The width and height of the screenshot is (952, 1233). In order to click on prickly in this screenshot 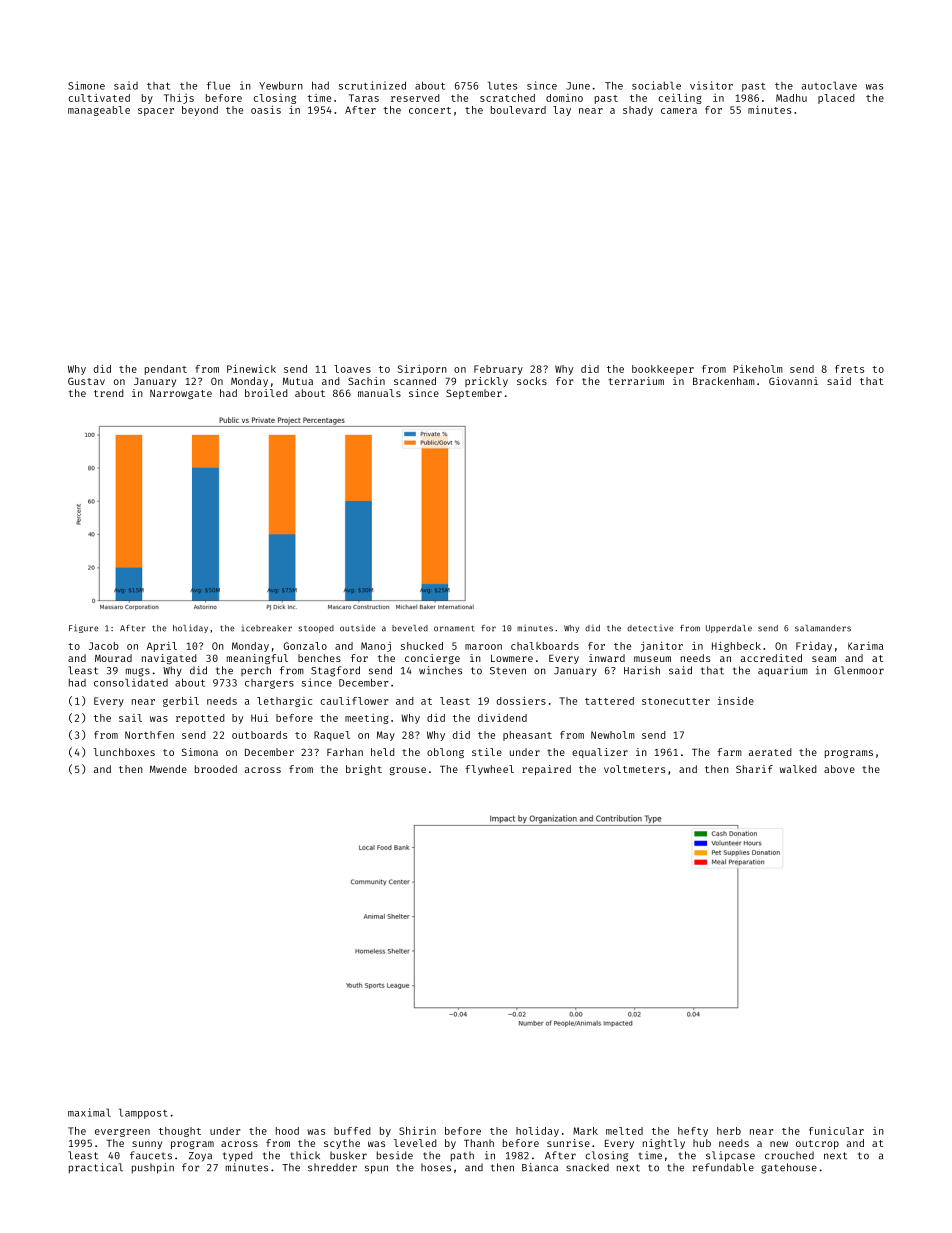, I will do `click(486, 382)`.
